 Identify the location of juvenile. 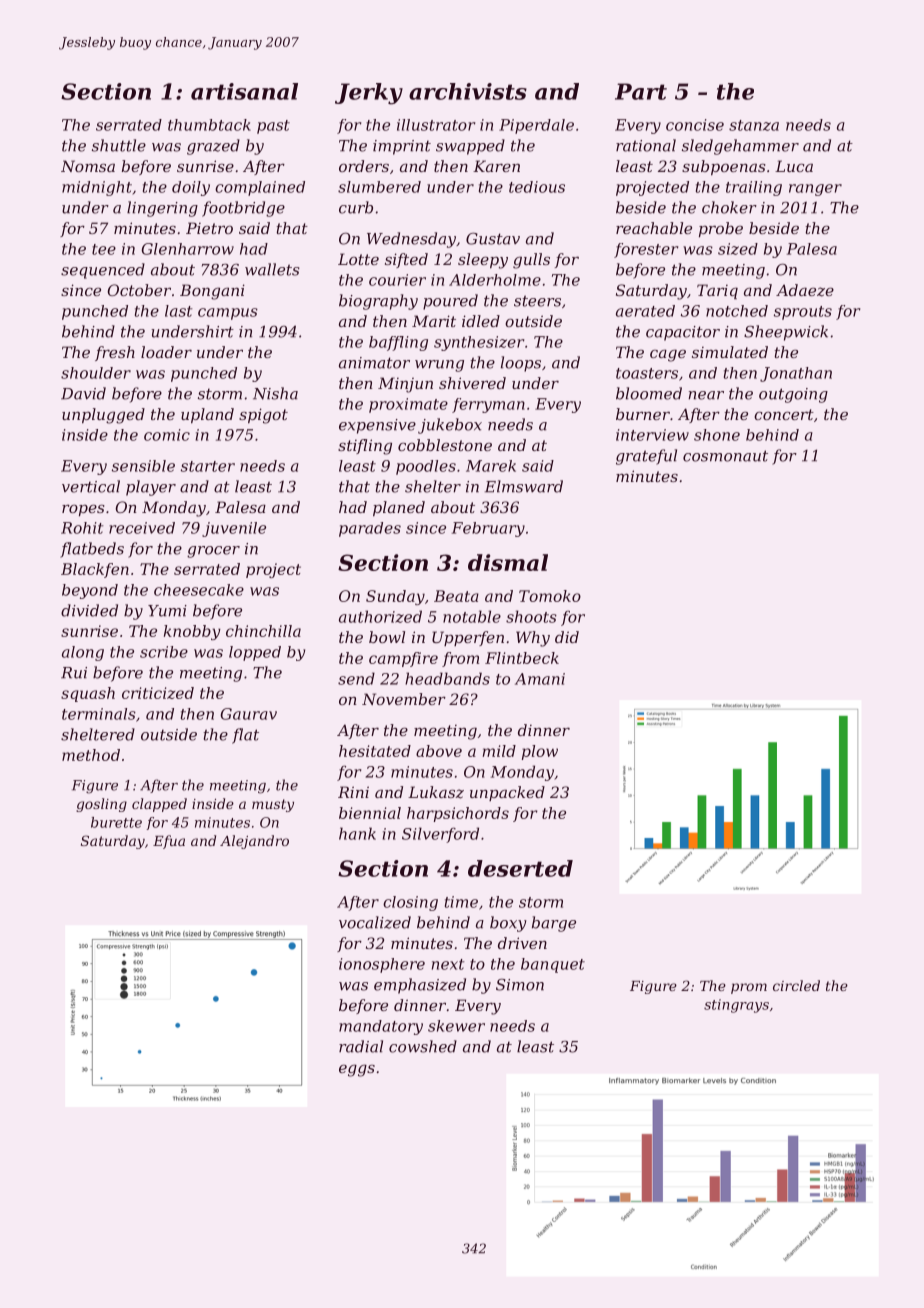
(234, 529).
